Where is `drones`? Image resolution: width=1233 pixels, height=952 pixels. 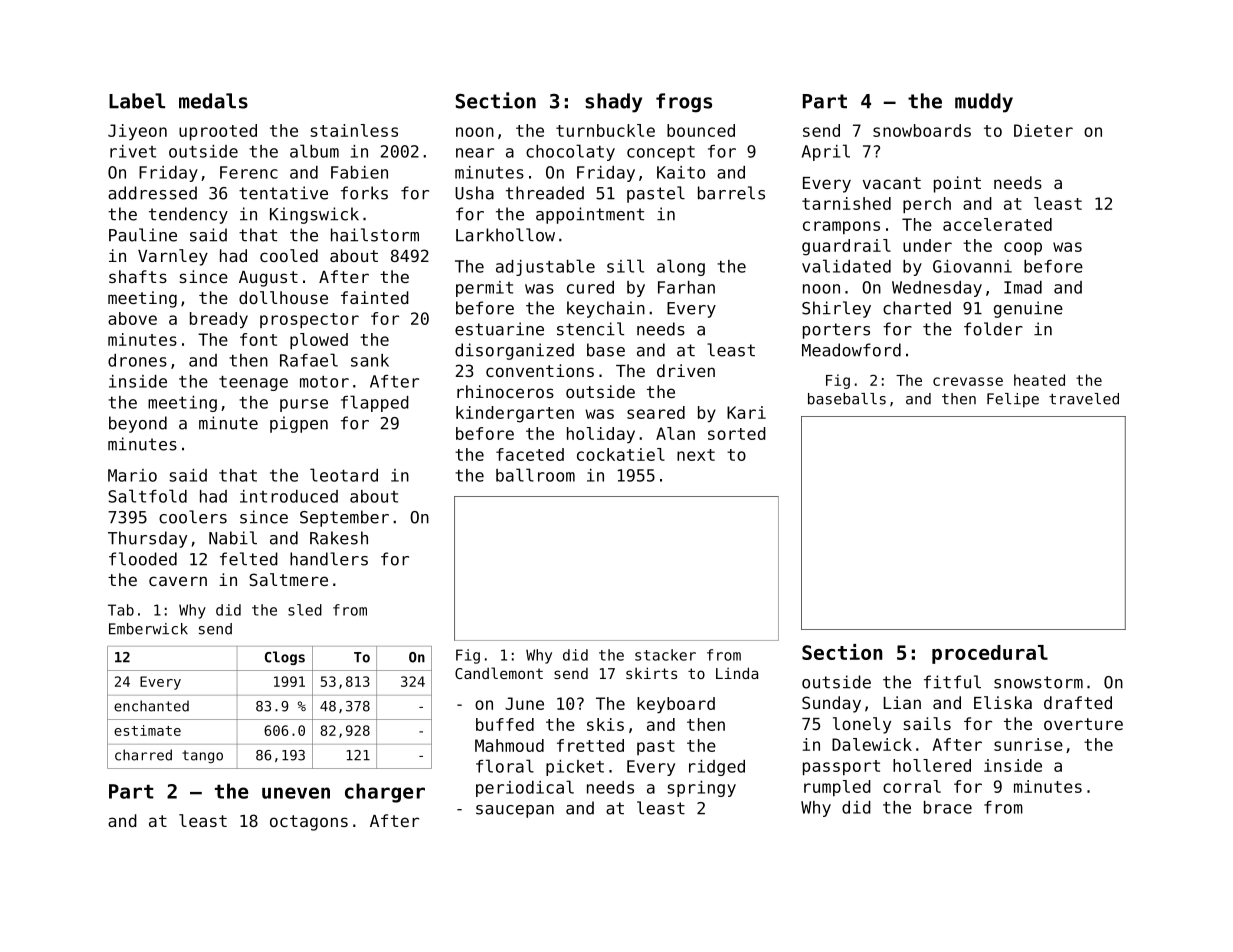 drones is located at coordinates (137, 360).
